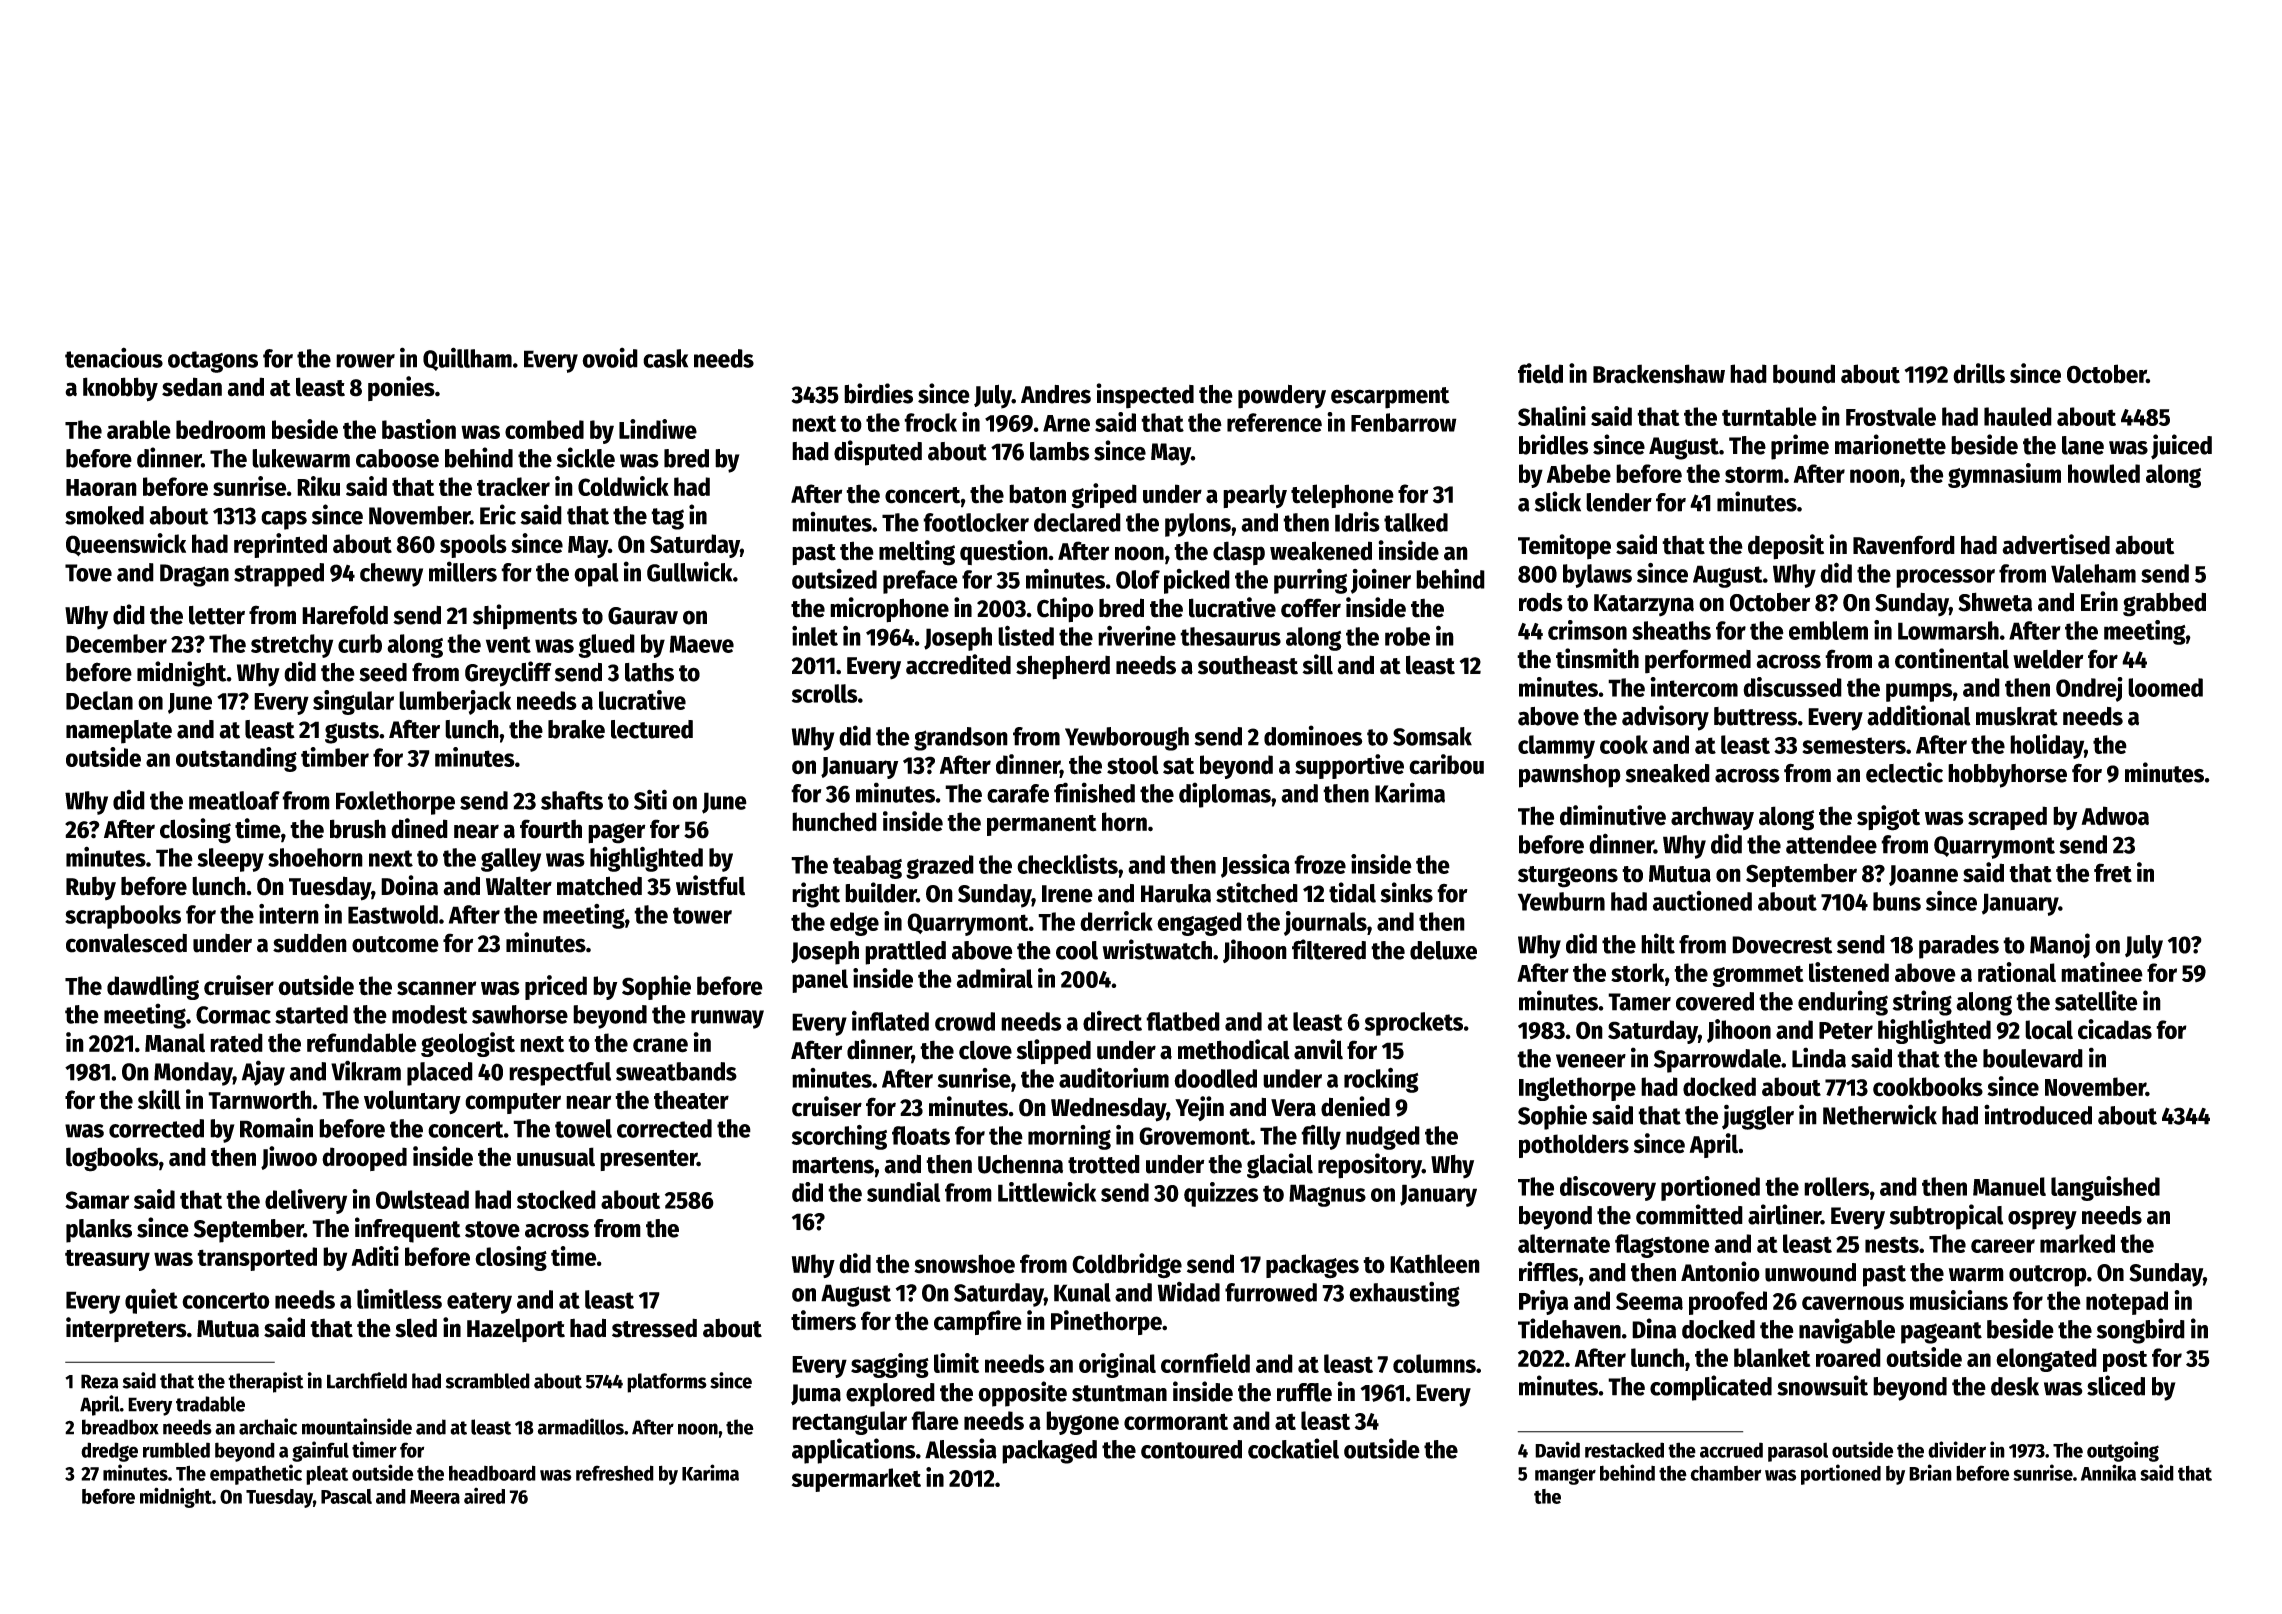 The width and height of the screenshot is (2282, 1614). What do you see at coordinates (1659, 374) in the screenshot?
I see `Brackenshaw` at bounding box center [1659, 374].
